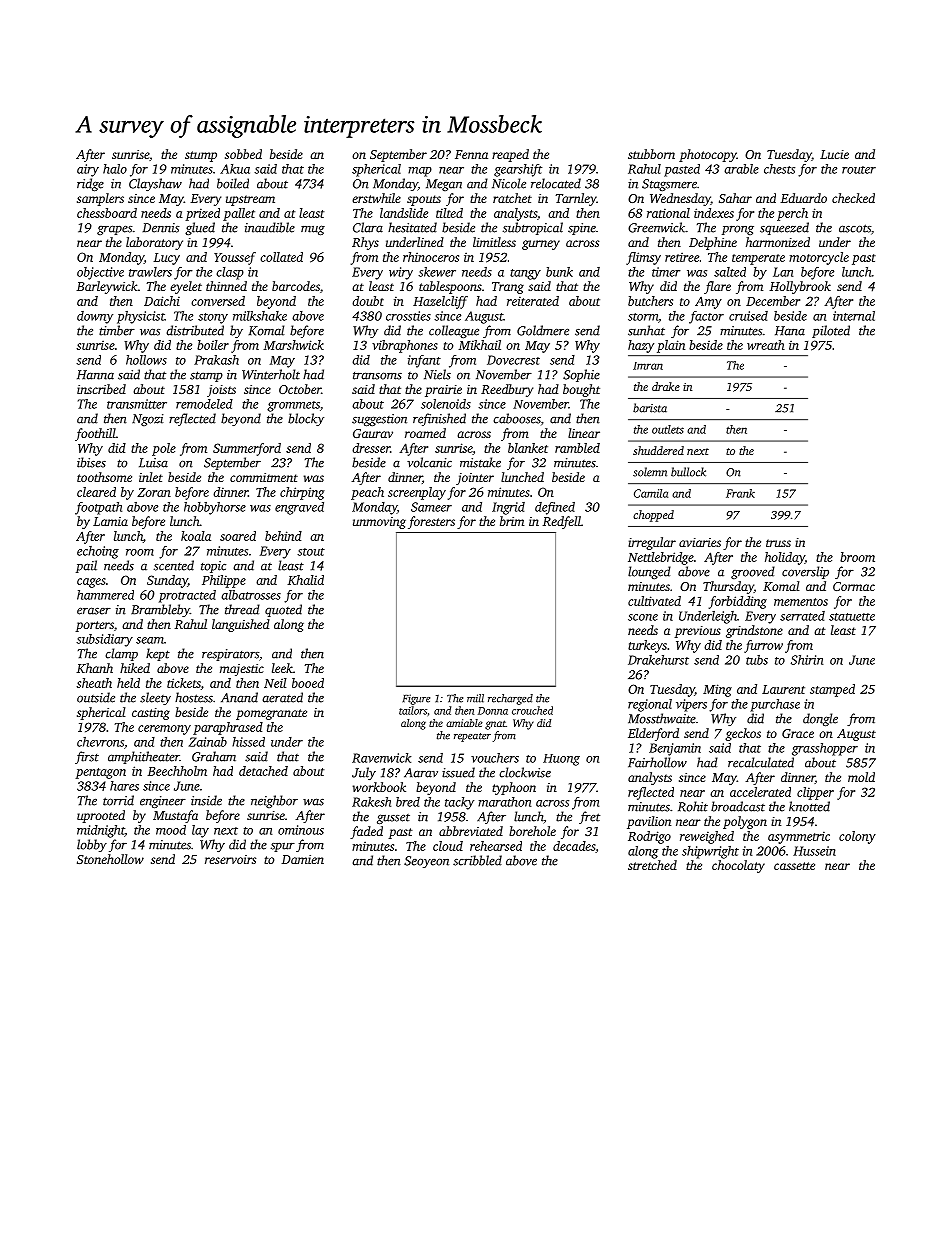  What do you see at coordinates (510, 155) in the page?
I see `reaped` at bounding box center [510, 155].
